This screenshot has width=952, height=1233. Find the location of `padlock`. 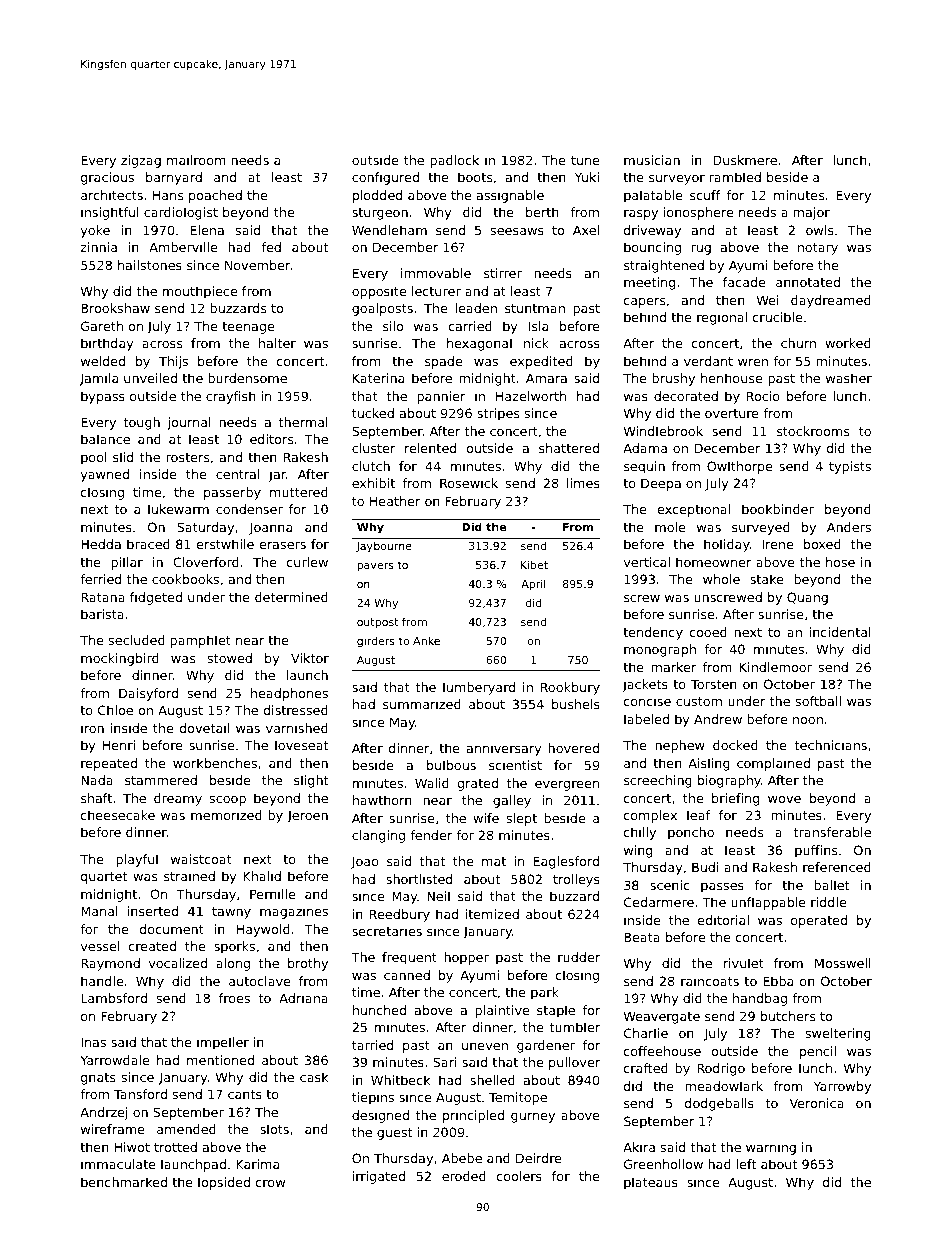

padlock is located at coordinates (454, 161).
